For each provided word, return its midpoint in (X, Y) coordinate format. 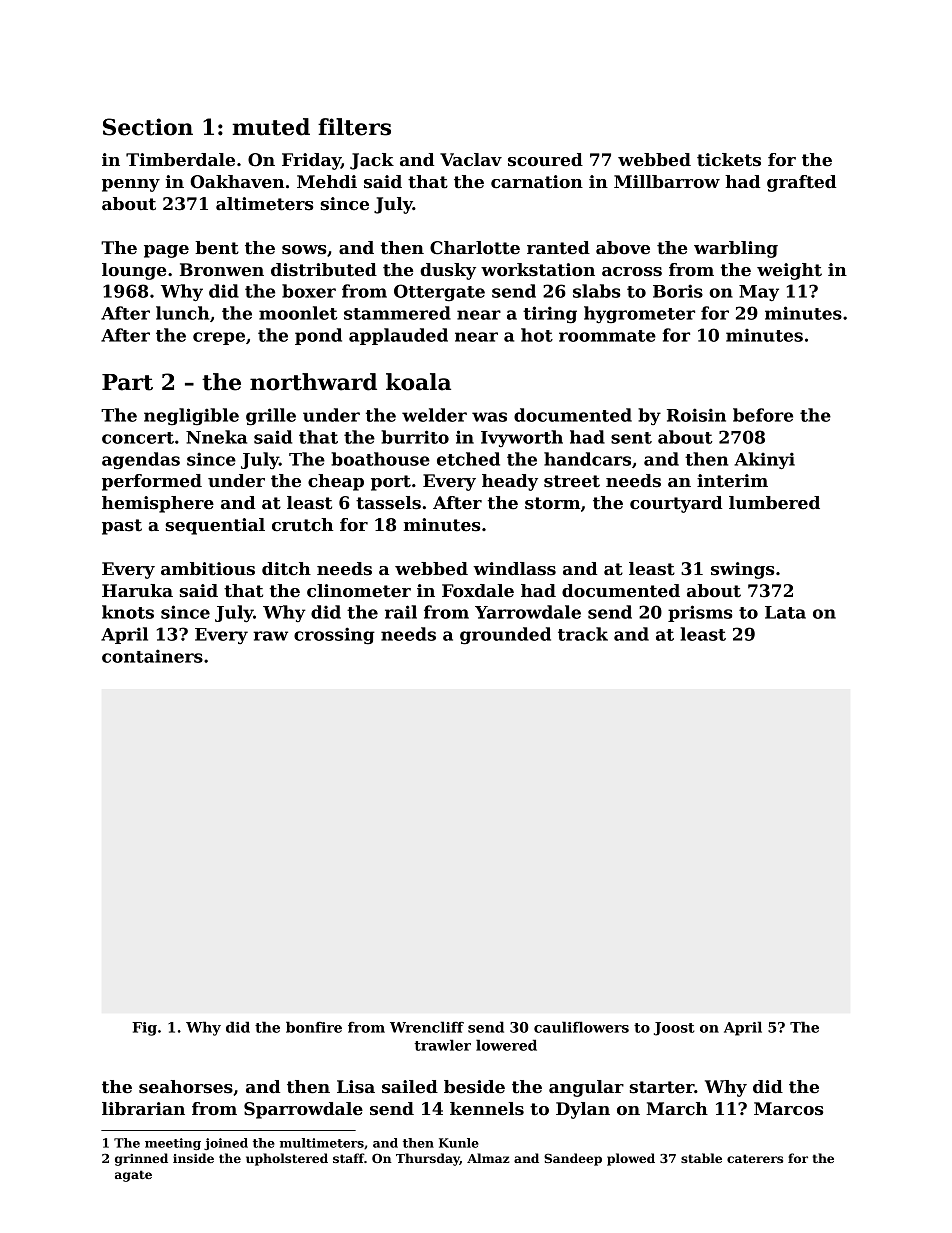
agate (133, 1176)
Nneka (216, 437)
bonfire (314, 1027)
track (583, 634)
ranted (558, 248)
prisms (700, 613)
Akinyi (764, 460)
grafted (801, 183)
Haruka (137, 591)
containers (152, 656)
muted (271, 127)
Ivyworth (522, 438)
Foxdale (478, 591)
